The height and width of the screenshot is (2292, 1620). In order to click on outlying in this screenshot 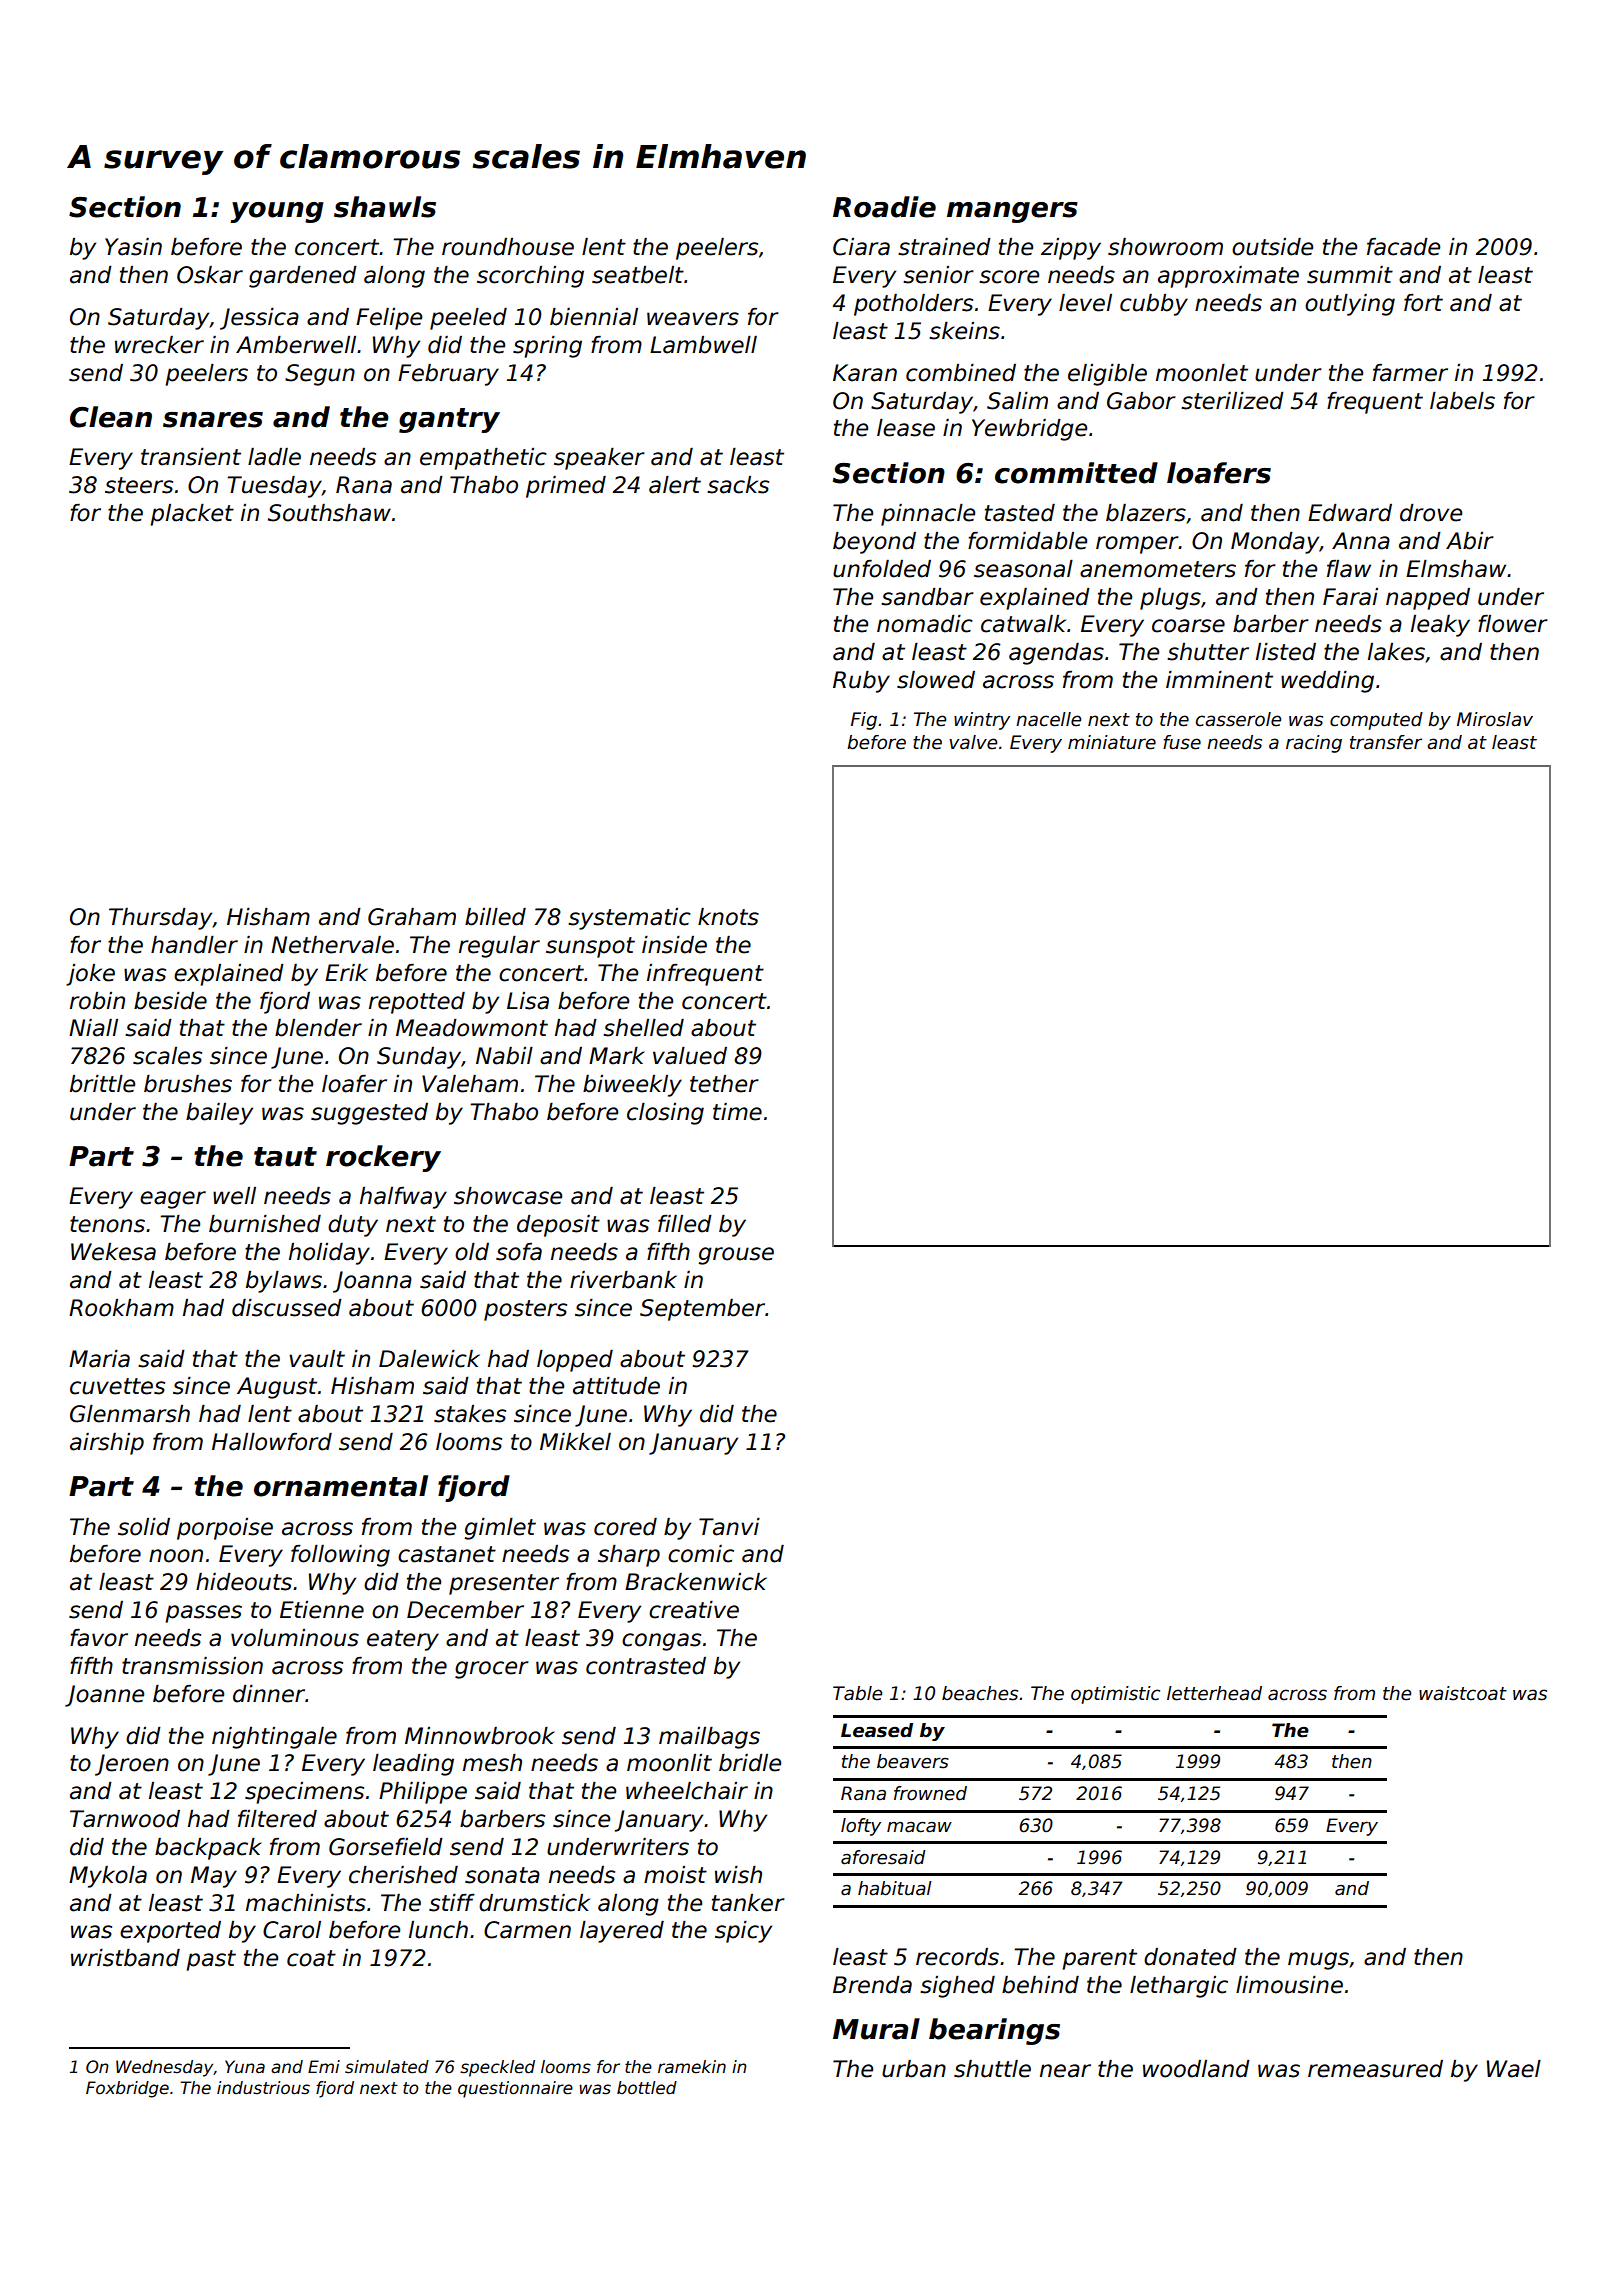, I will do `click(1350, 305)`.
